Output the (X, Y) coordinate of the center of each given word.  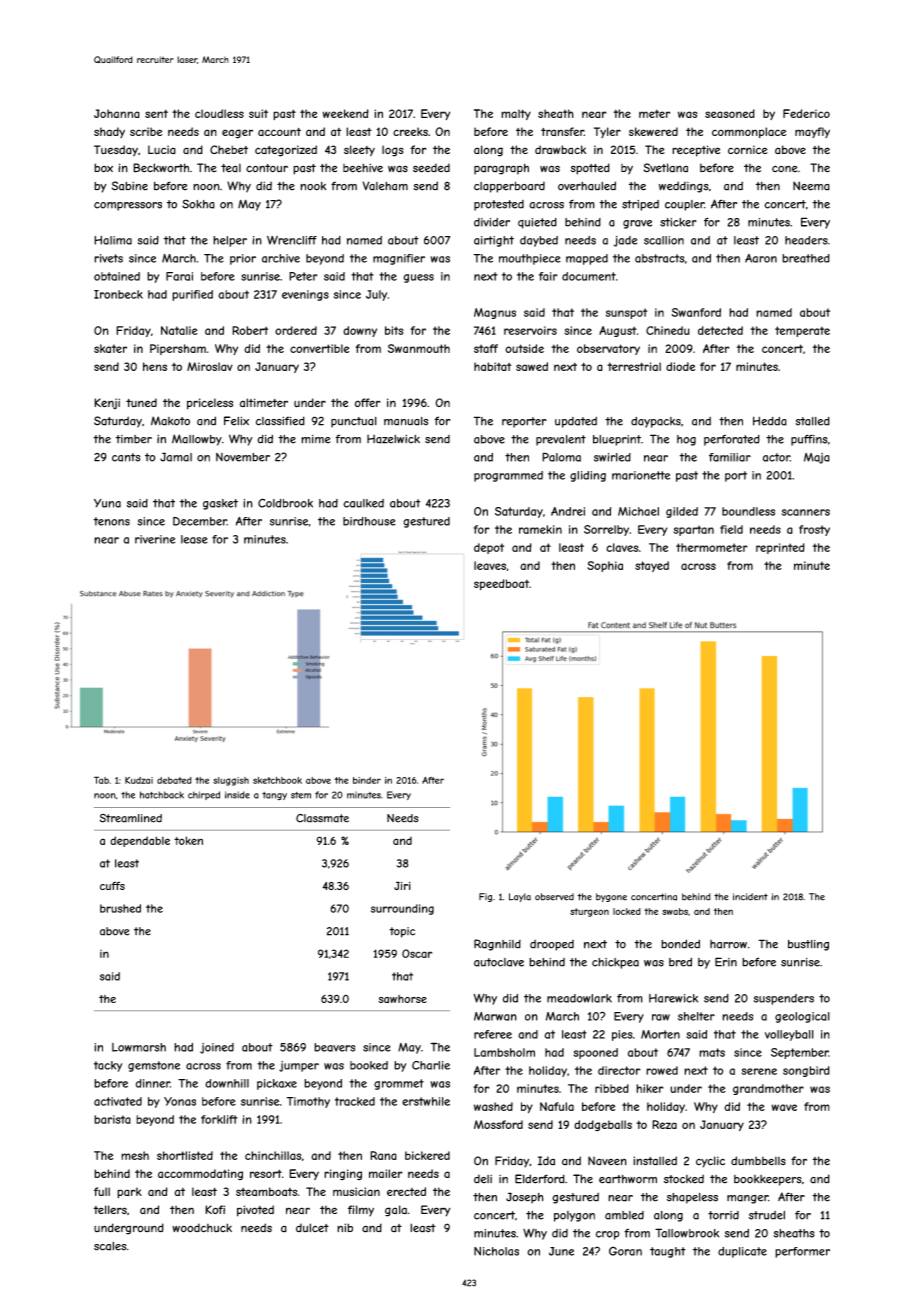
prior (243, 259)
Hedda (770, 421)
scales (110, 1246)
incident (750, 897)
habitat (493, 366)
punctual (354, 422)
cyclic (710, 1162)
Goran (625, 1251)
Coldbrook (285, 503)
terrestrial (634, 366)
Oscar (417, 953)
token (188, 840)
